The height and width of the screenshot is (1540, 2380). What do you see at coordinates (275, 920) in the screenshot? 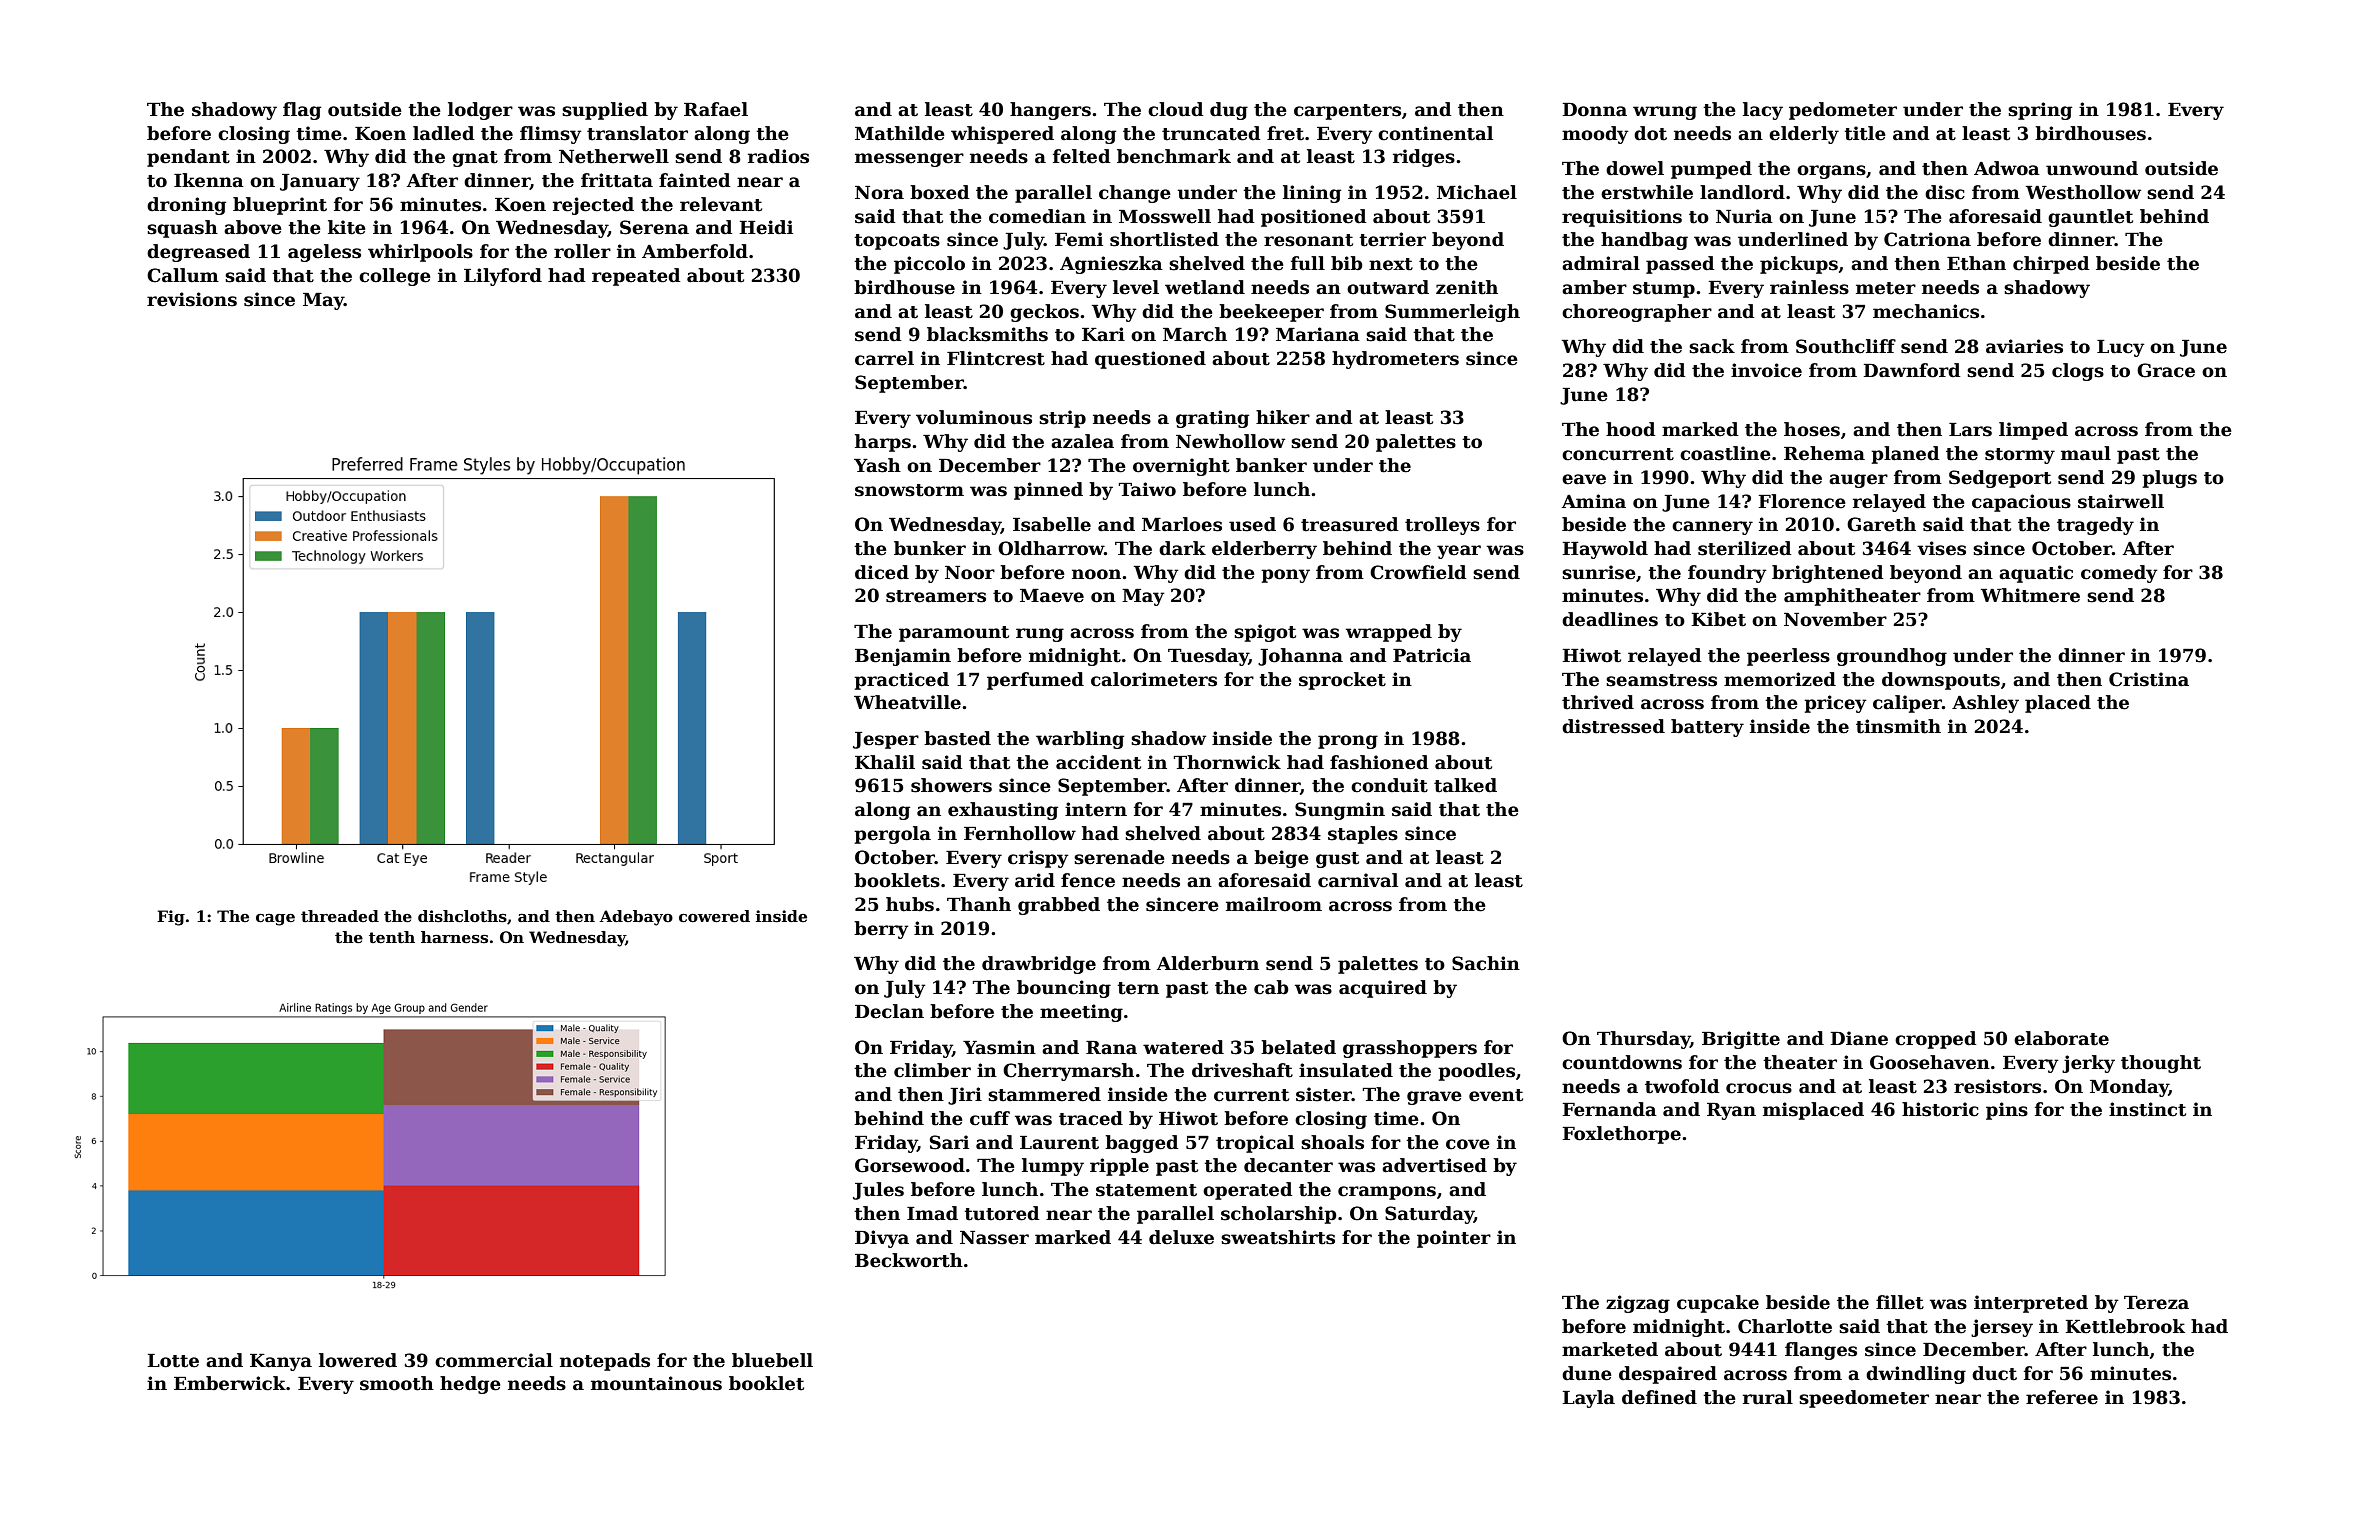
I see `cage` at bounding box center [275, 920].
